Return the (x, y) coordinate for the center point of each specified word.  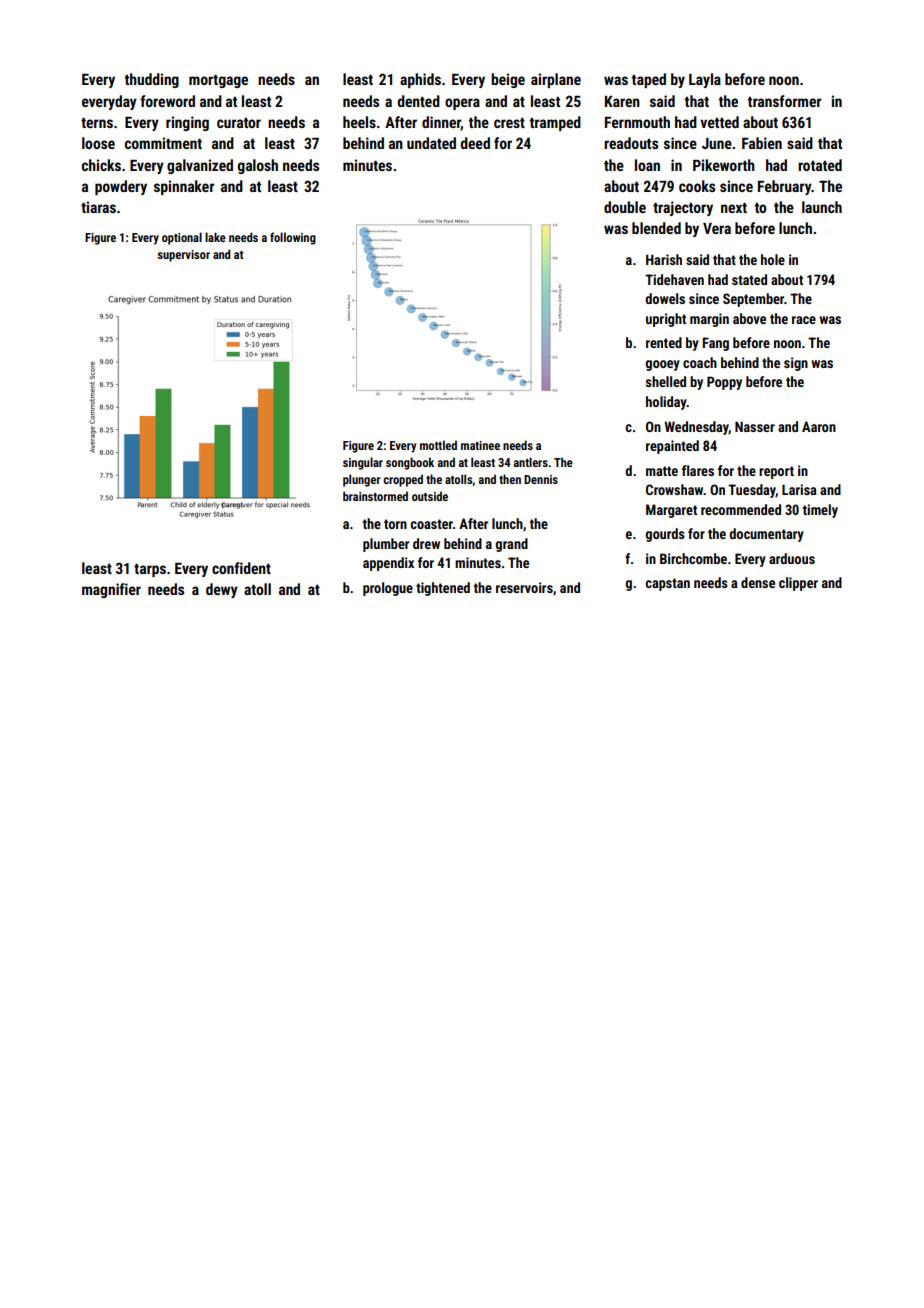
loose (98, 143)
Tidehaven (674, 279)
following (293, 238)
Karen (622, 101)
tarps (150, 570)
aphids (420, 80)
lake (215, 237)
